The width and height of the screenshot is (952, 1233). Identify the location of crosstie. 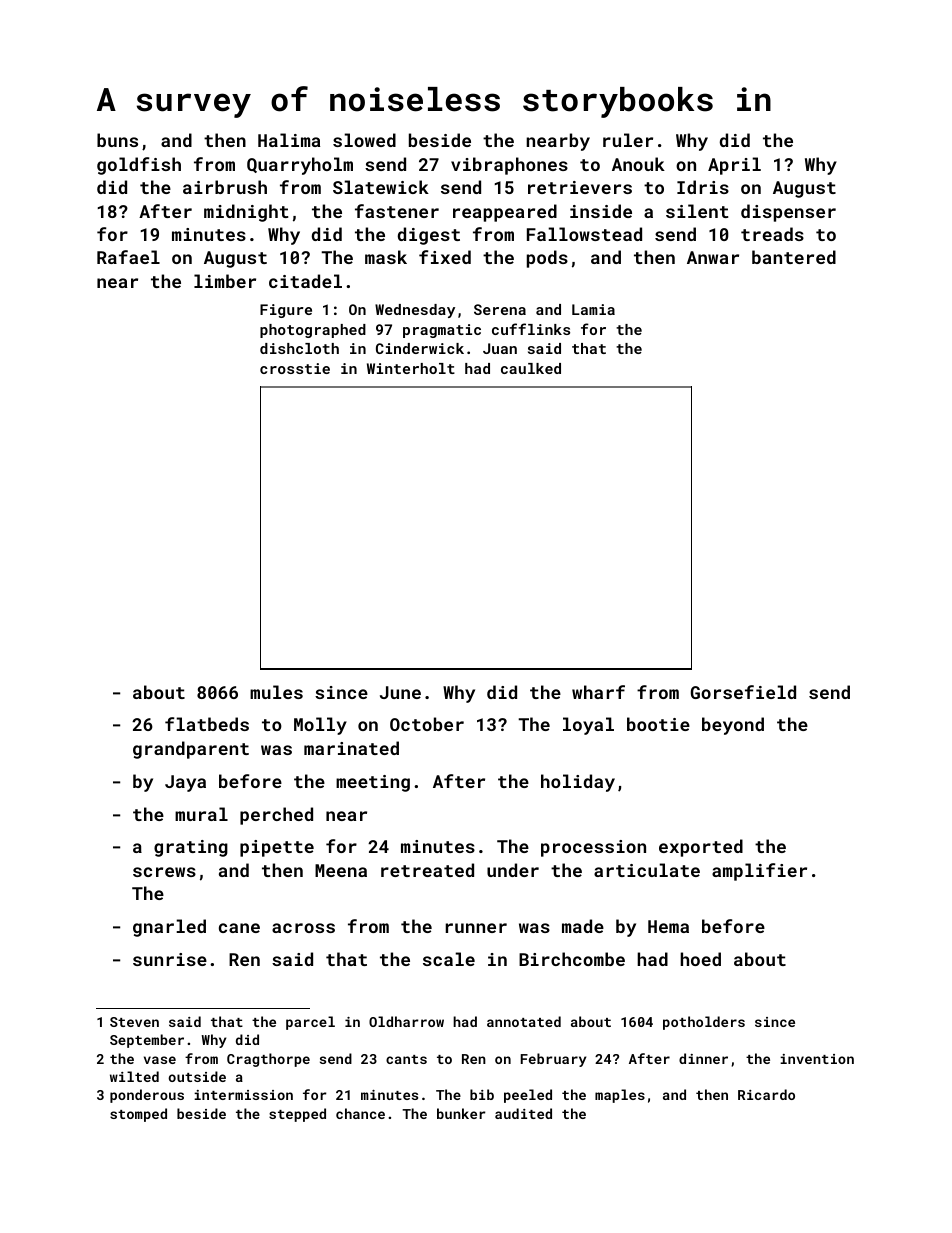
(295, 368).
